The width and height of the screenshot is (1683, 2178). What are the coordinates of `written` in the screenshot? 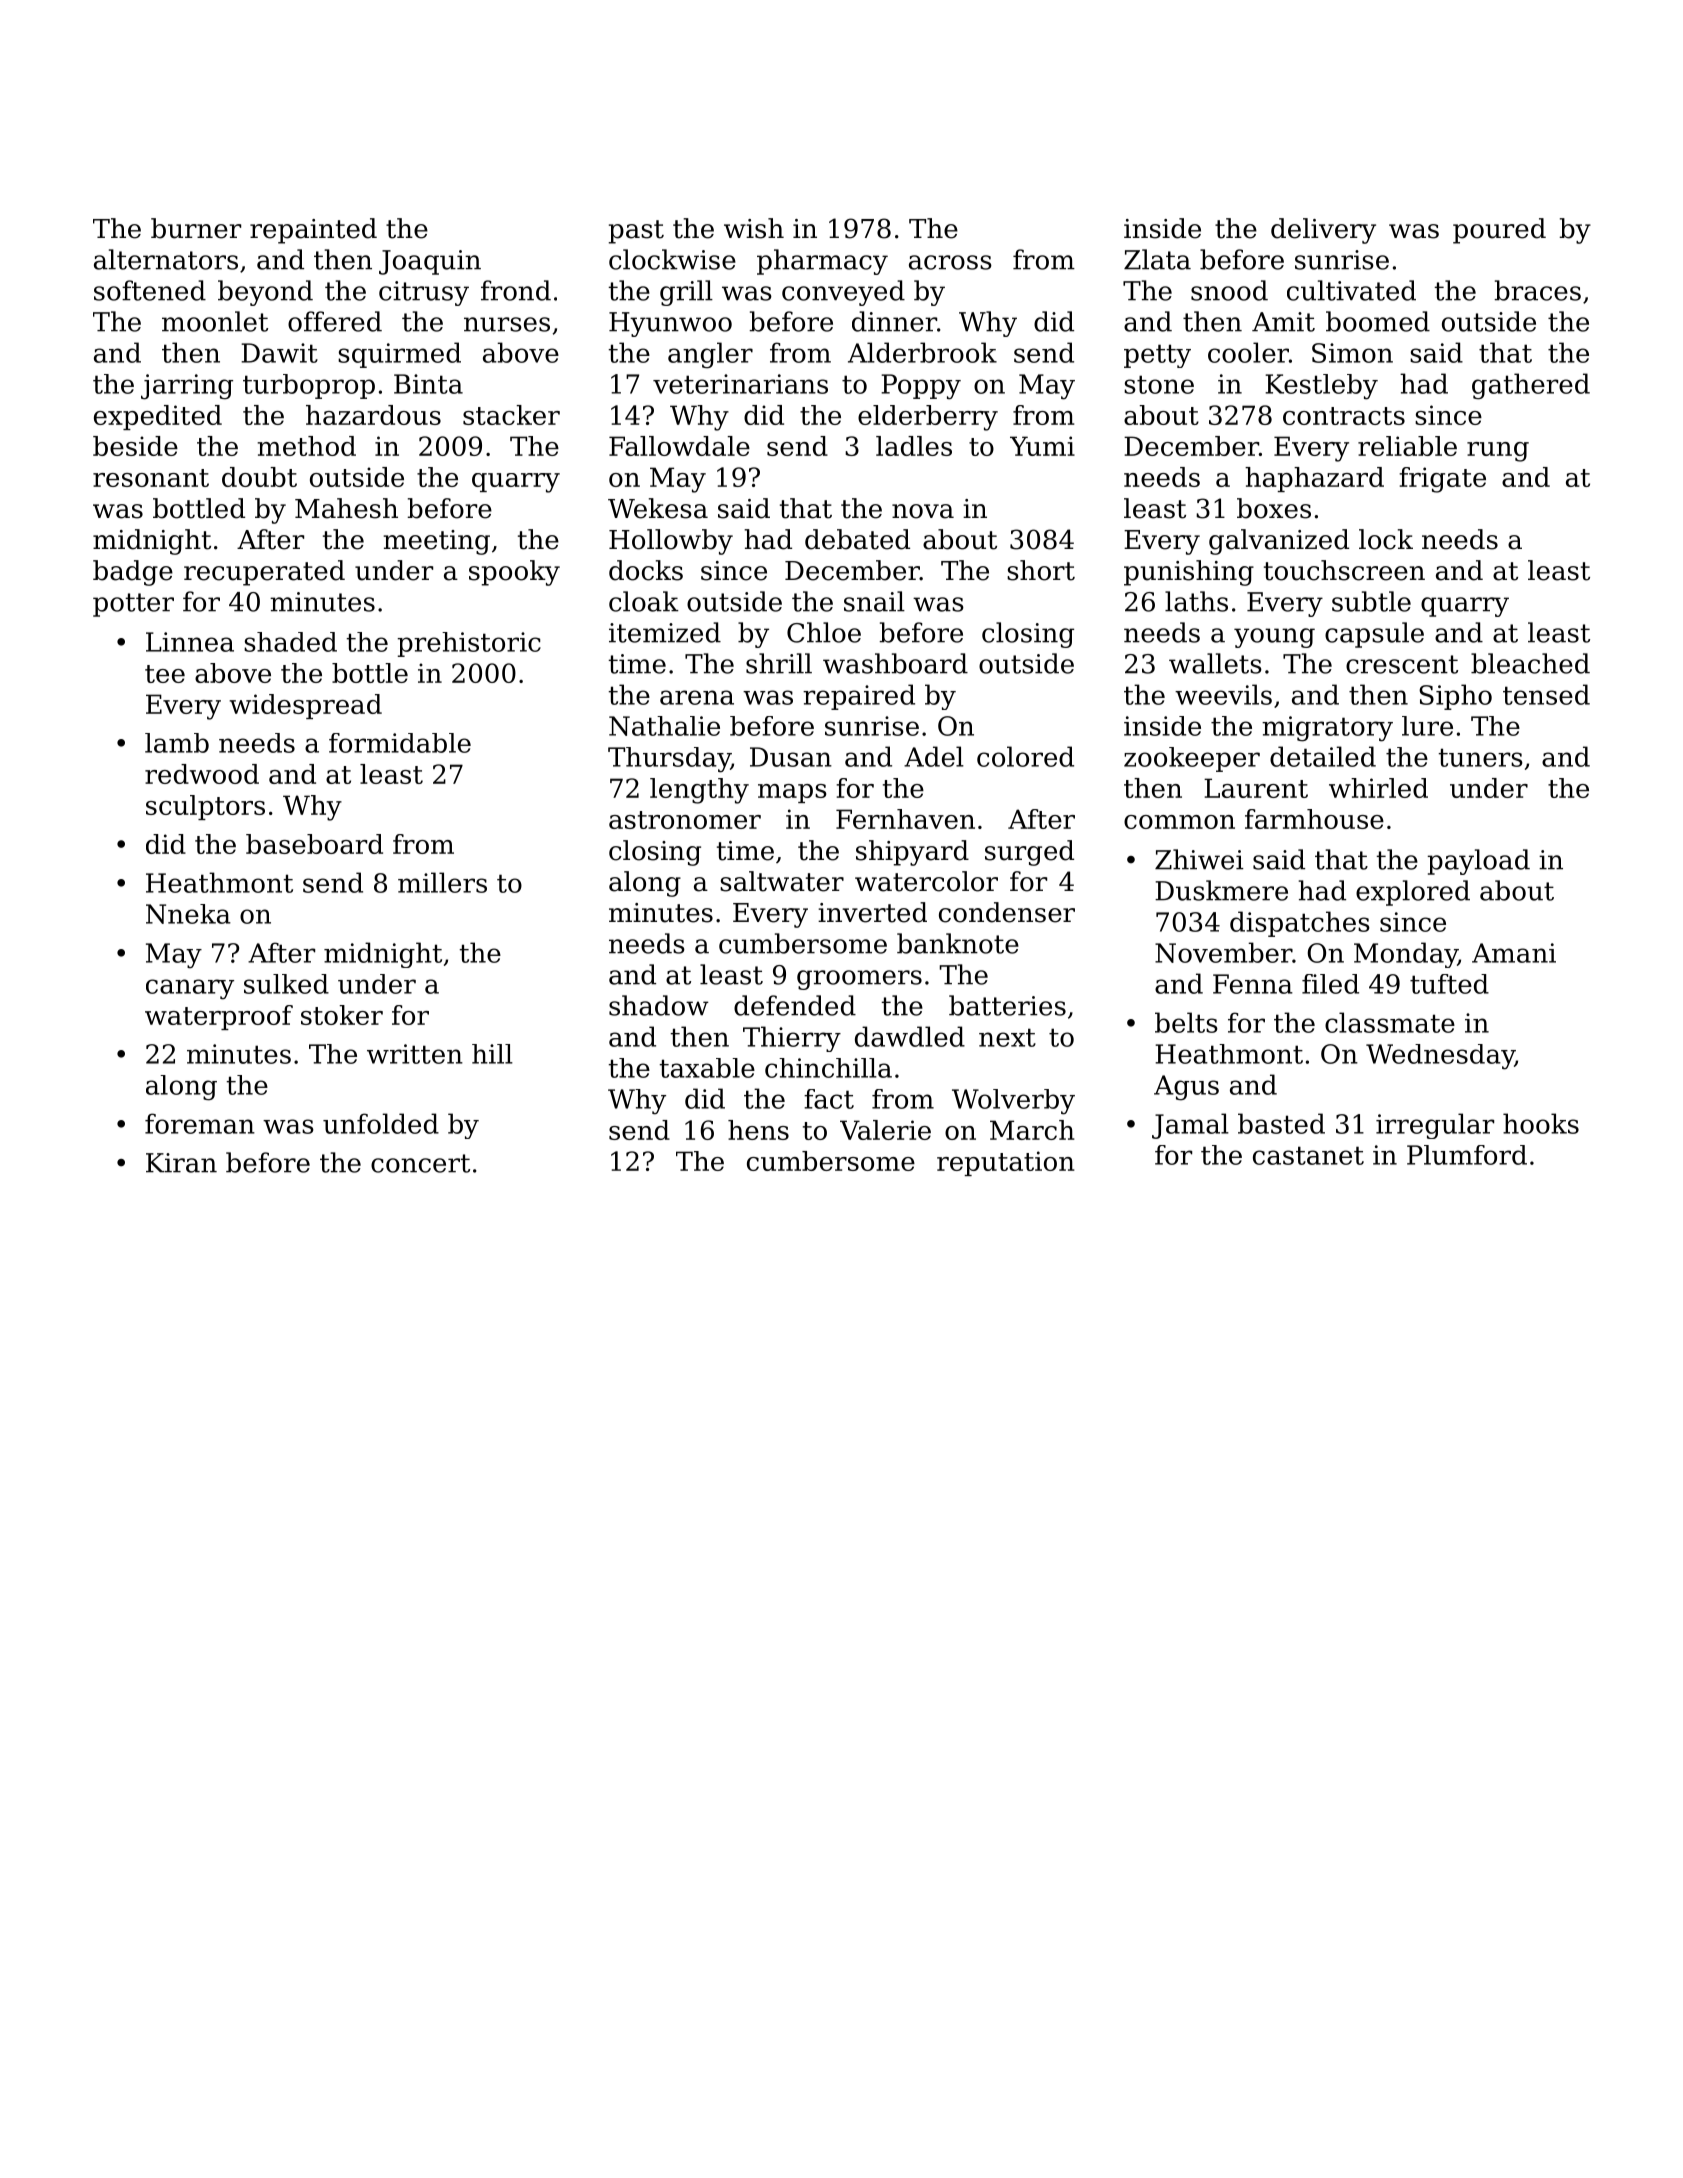 It's located at (415, 1054).
